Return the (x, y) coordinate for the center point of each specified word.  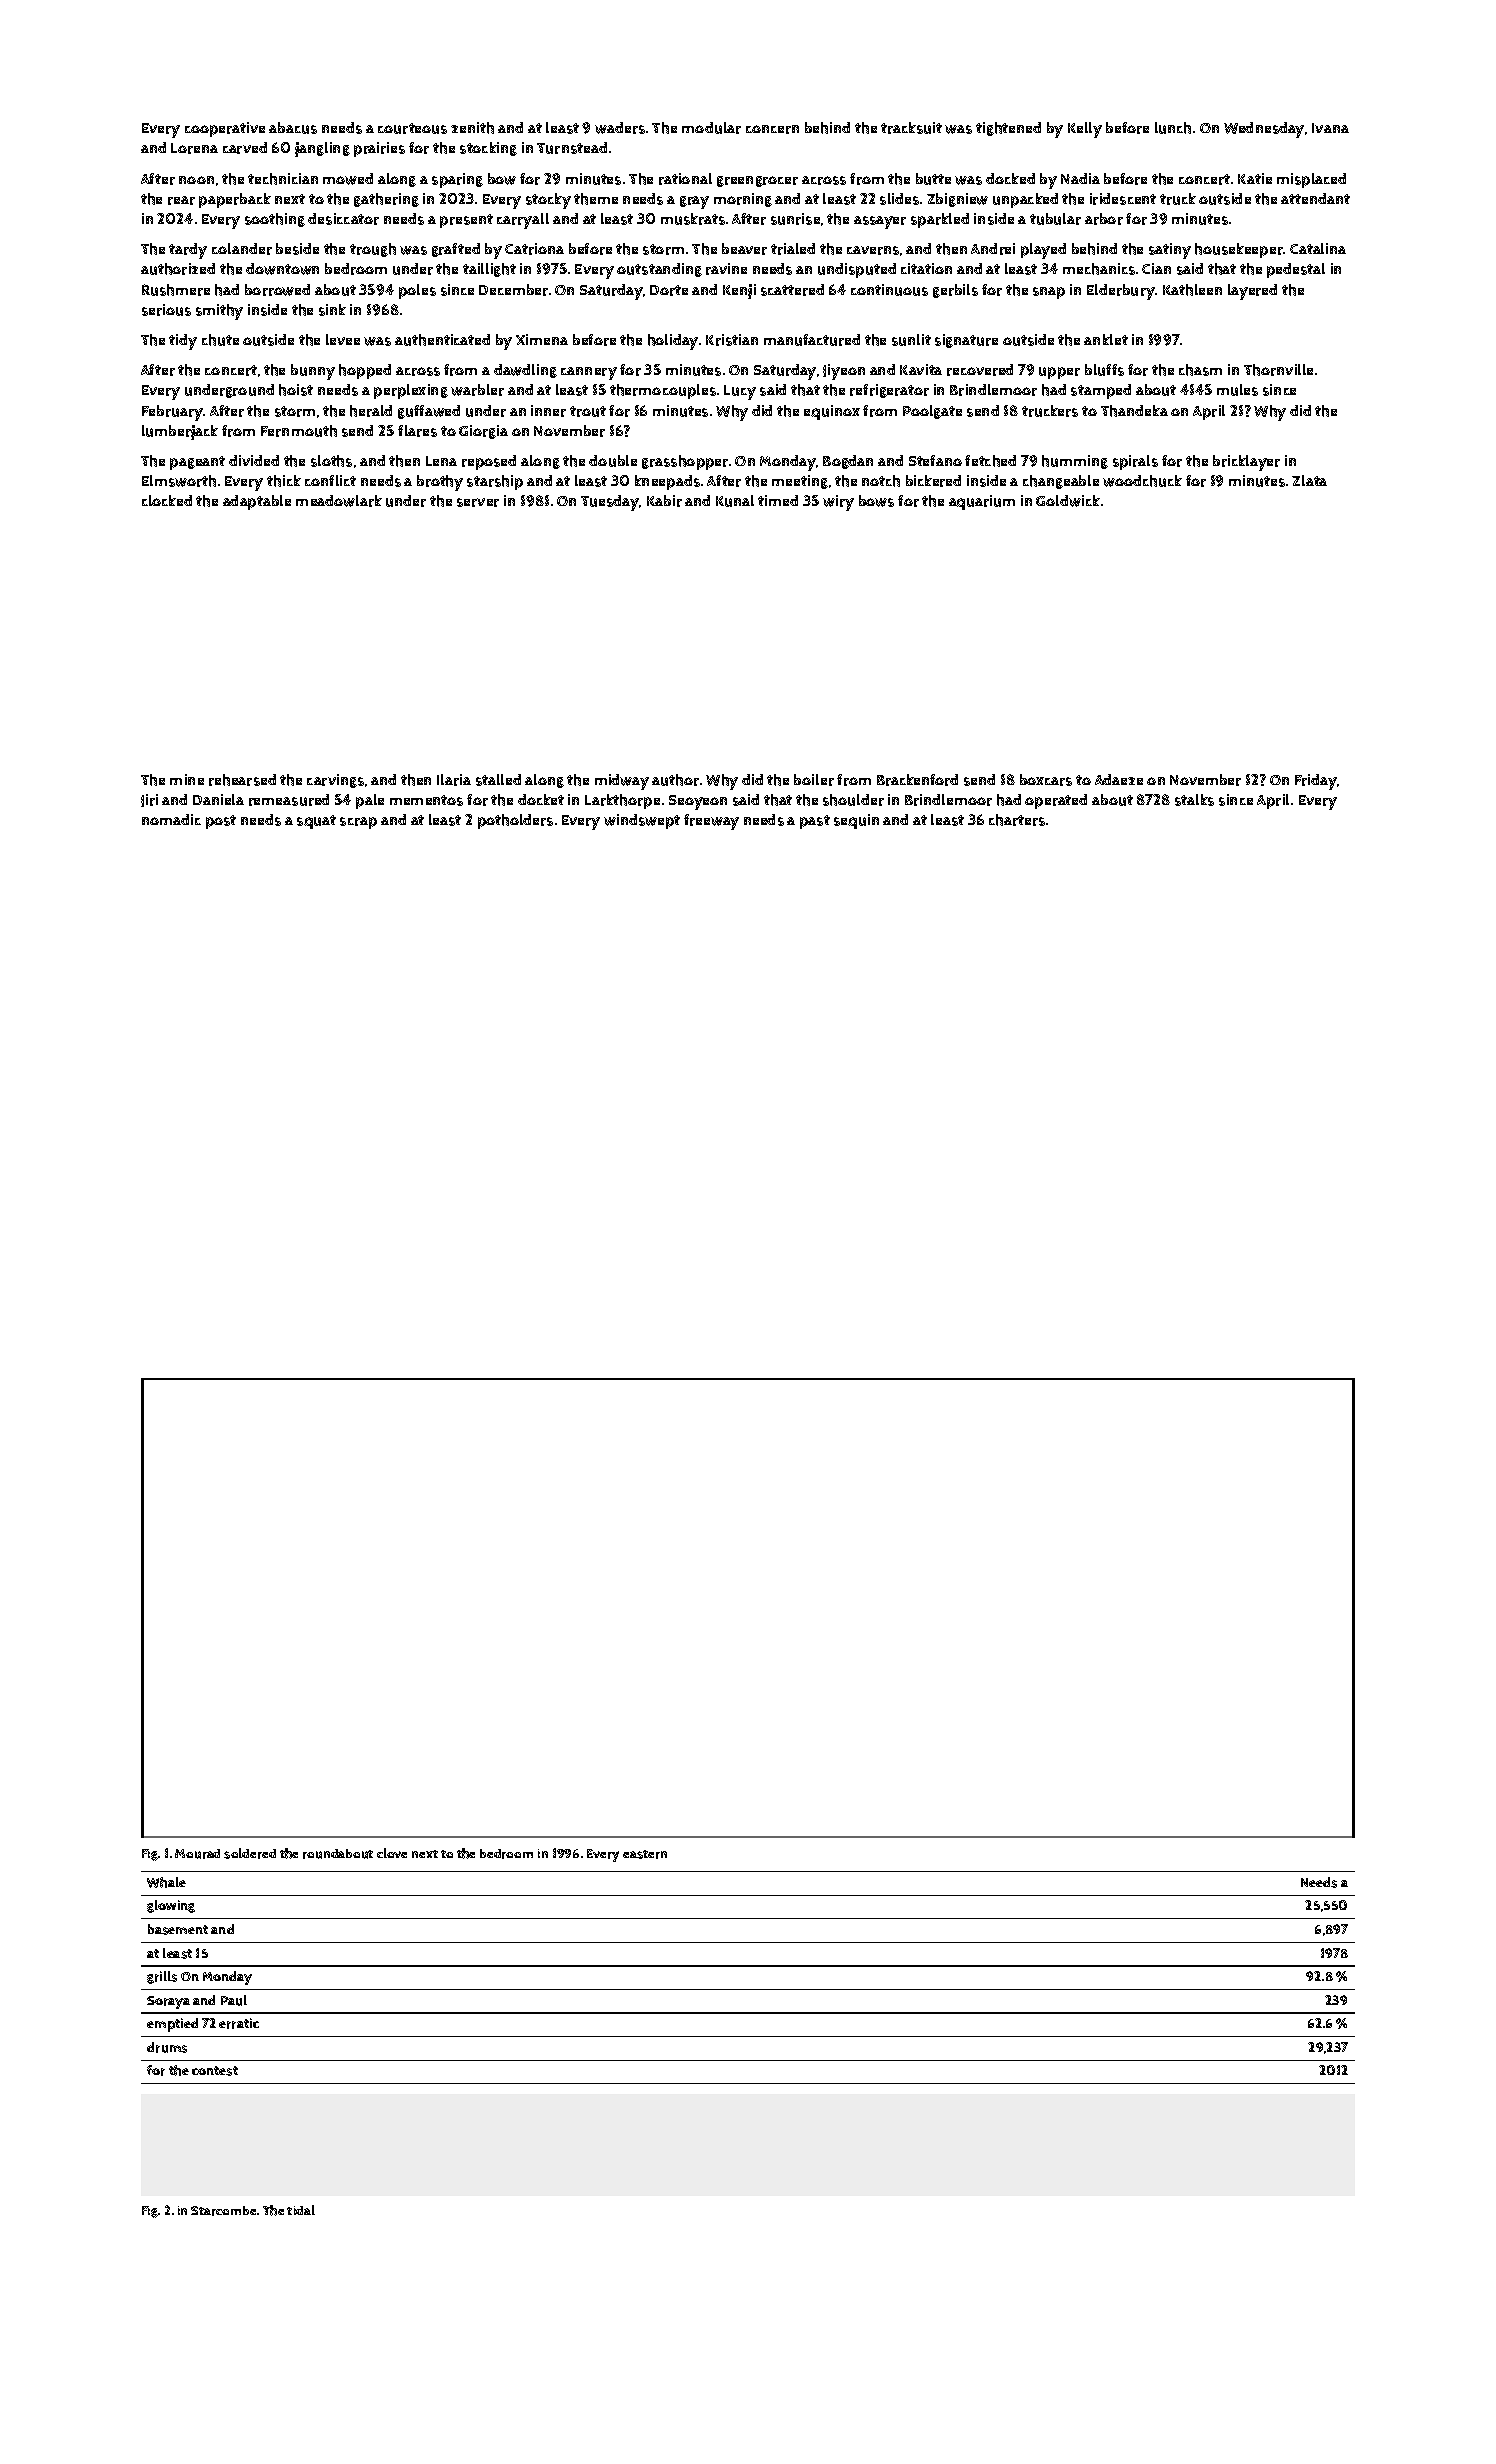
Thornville (1278, 370)
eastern (645, 1854)
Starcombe (223, 2211)
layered (1252, 292)
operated (1056, 801)
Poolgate (932, 412)
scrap (358, 823)
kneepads (667, 482)
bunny (313, 372)
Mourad (197, 1854)
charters (1017, 820)
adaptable (257, 502)
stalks (1194, 800)
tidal (301, 2210)
